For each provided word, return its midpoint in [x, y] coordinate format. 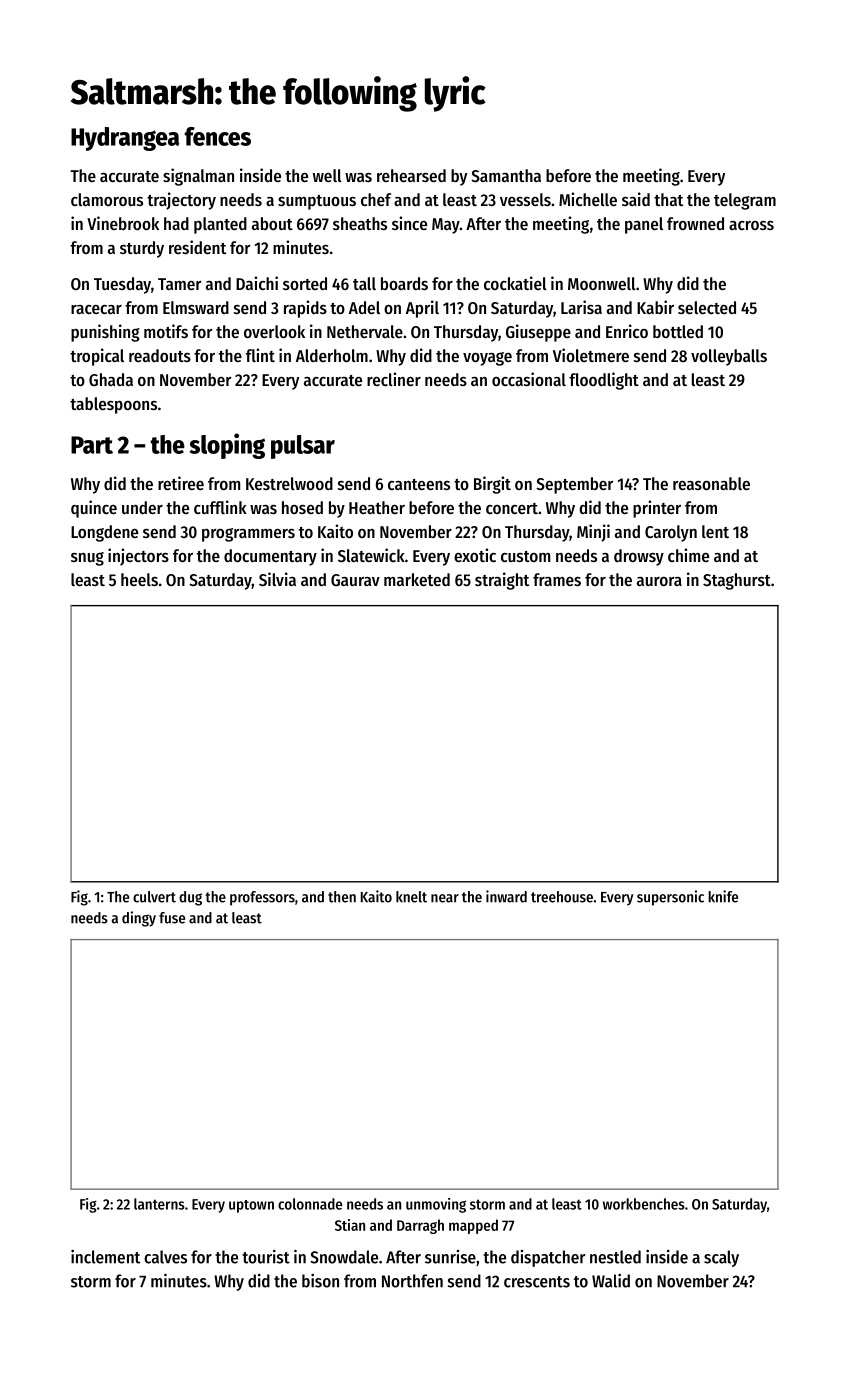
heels [139, 579]
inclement [105, 1257]
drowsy [639, 557]
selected [707, 307]
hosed [302, 507]
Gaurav [355, 580]
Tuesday [122, 285]
